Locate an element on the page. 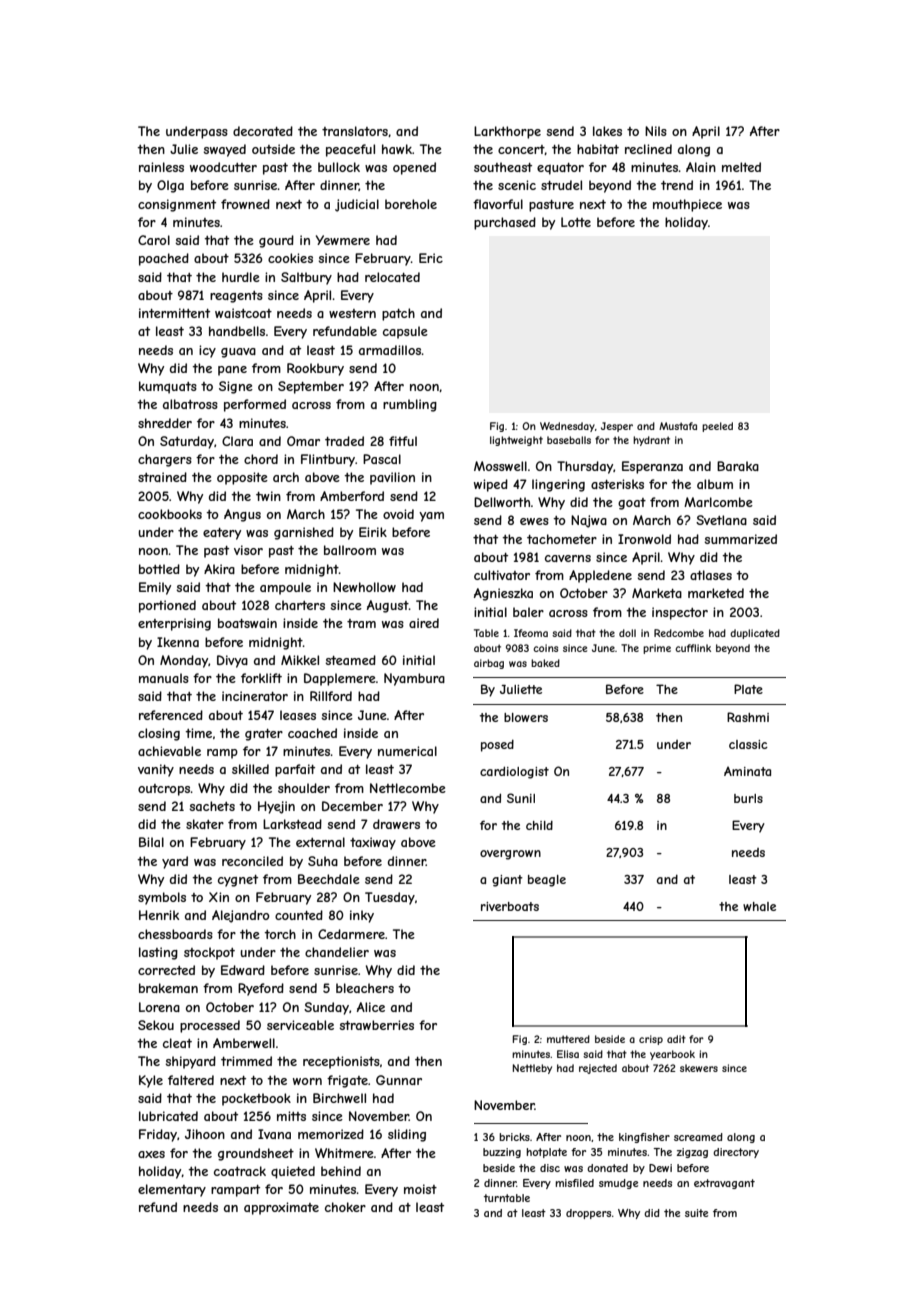 The width and height of the document is (924, 1314). adit is located at coordinates (676, 1039).
